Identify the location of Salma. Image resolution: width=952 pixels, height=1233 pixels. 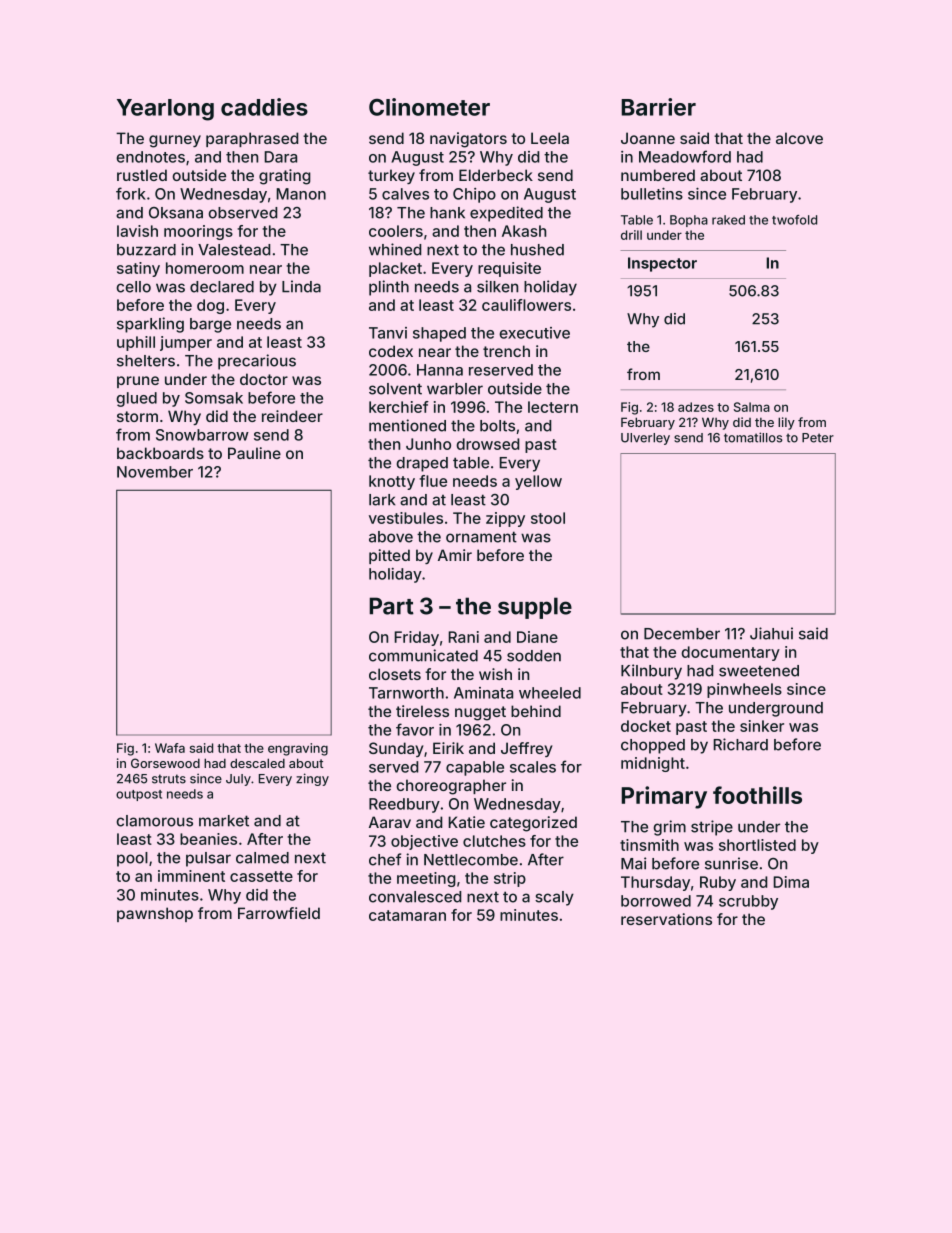
(752, 407).
